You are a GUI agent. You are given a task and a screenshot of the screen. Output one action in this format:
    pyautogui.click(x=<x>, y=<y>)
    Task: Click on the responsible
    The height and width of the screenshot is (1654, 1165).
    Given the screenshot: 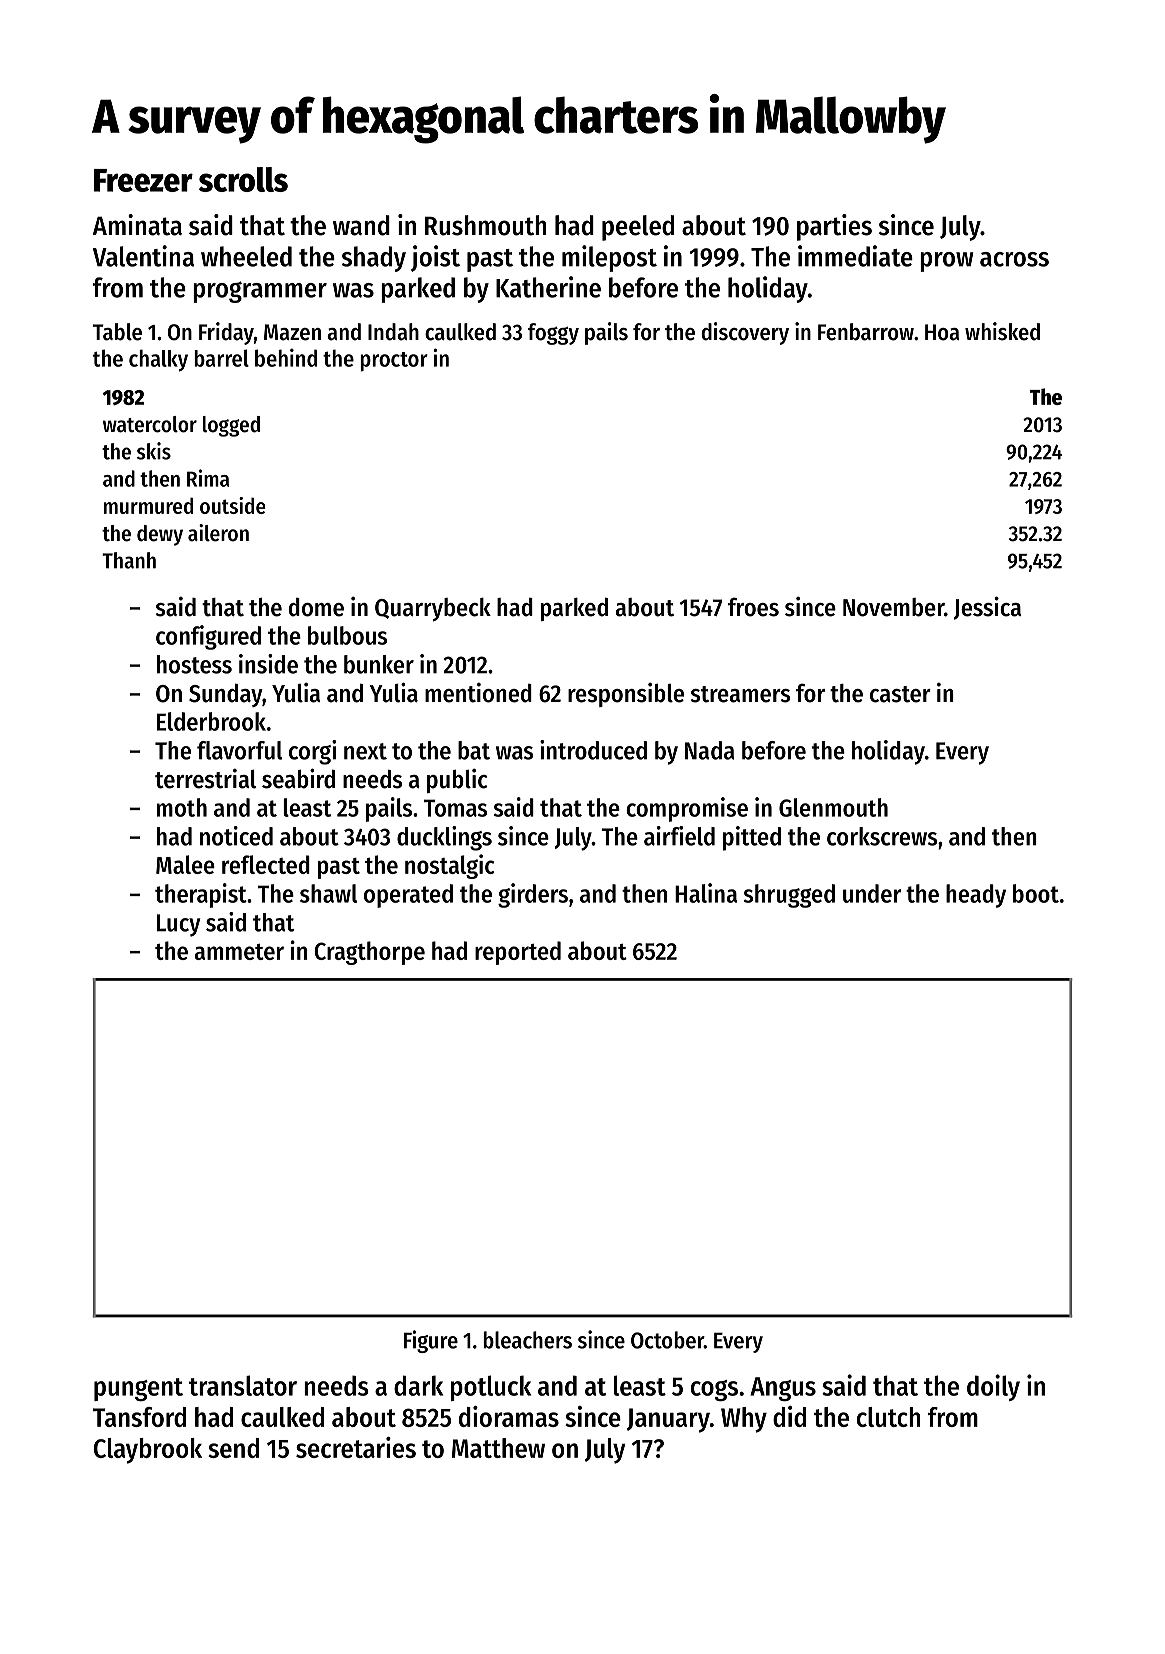 What is the action you would take?
    pyautogui.click(x=626, y=695)
